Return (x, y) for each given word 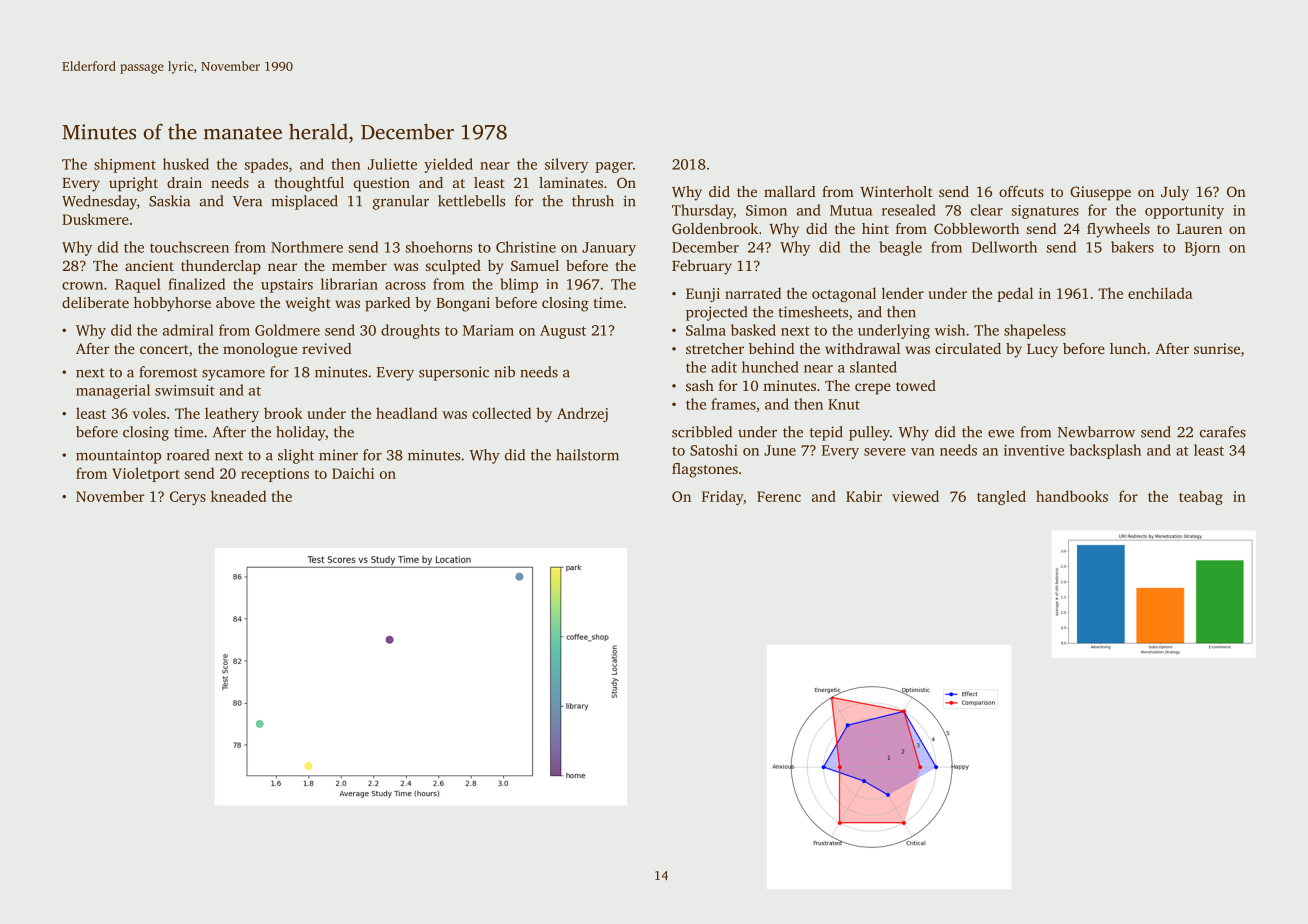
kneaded (238, 496)
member (359, 265)
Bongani (463, 304)
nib (504, 372)
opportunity (1184, 212)
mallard (789, 191)
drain (184, 182)
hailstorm (587, 455)
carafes (1223, 432)
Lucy (1042, 351)
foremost (168, 372)
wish (950, 330)
